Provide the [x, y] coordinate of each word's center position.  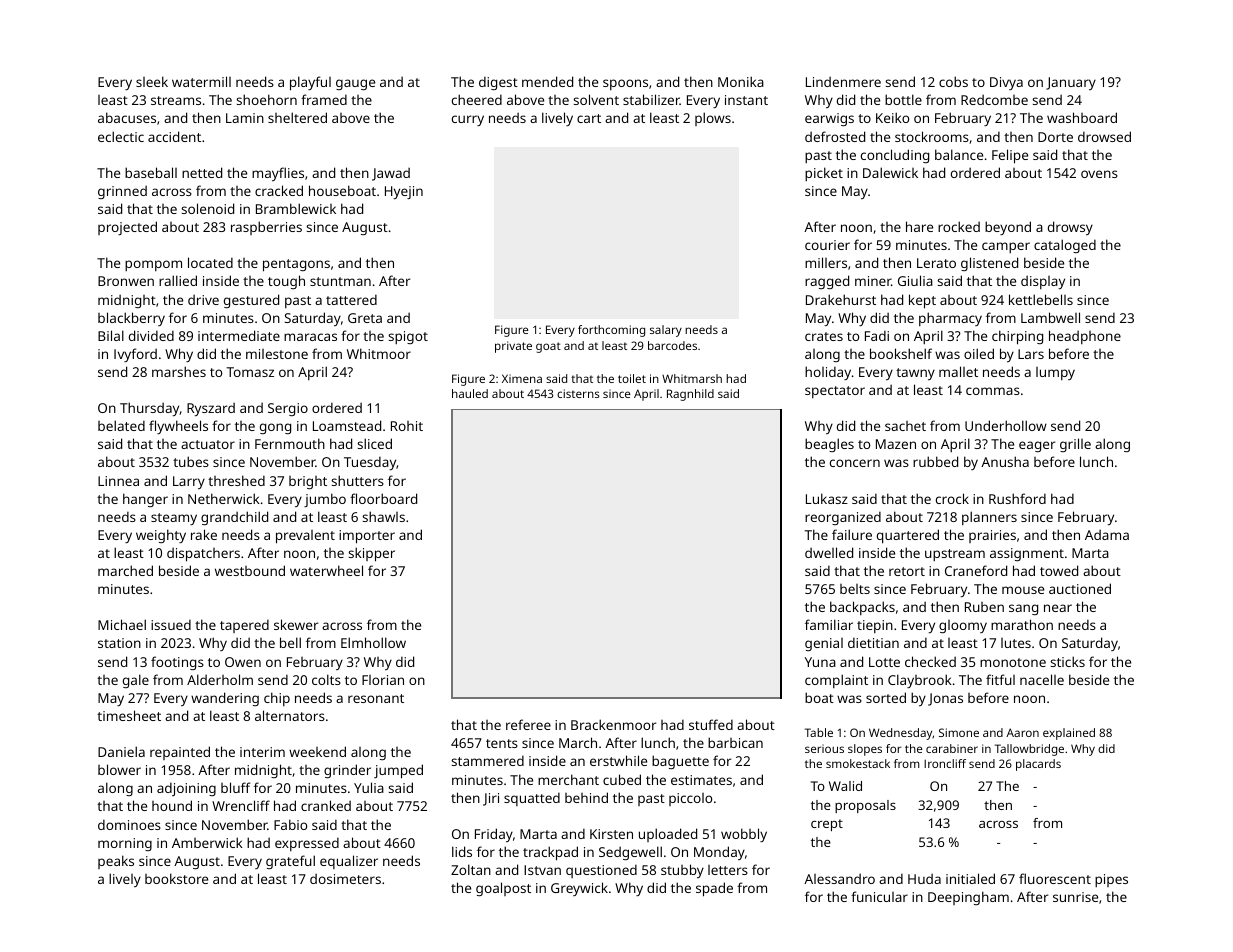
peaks [116, 862]
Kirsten [611, 834]
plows [713, 119]
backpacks [862, 608]
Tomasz [250, 372]
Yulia [369, 787]
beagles [829, 445]
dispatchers [203, 555]
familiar [829, 624]
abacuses [127, 117]
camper [1006, 247]
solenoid [207, 208]
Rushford [1017, 498]
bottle [903, 99]
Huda [924, 879]
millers [826, 262]
